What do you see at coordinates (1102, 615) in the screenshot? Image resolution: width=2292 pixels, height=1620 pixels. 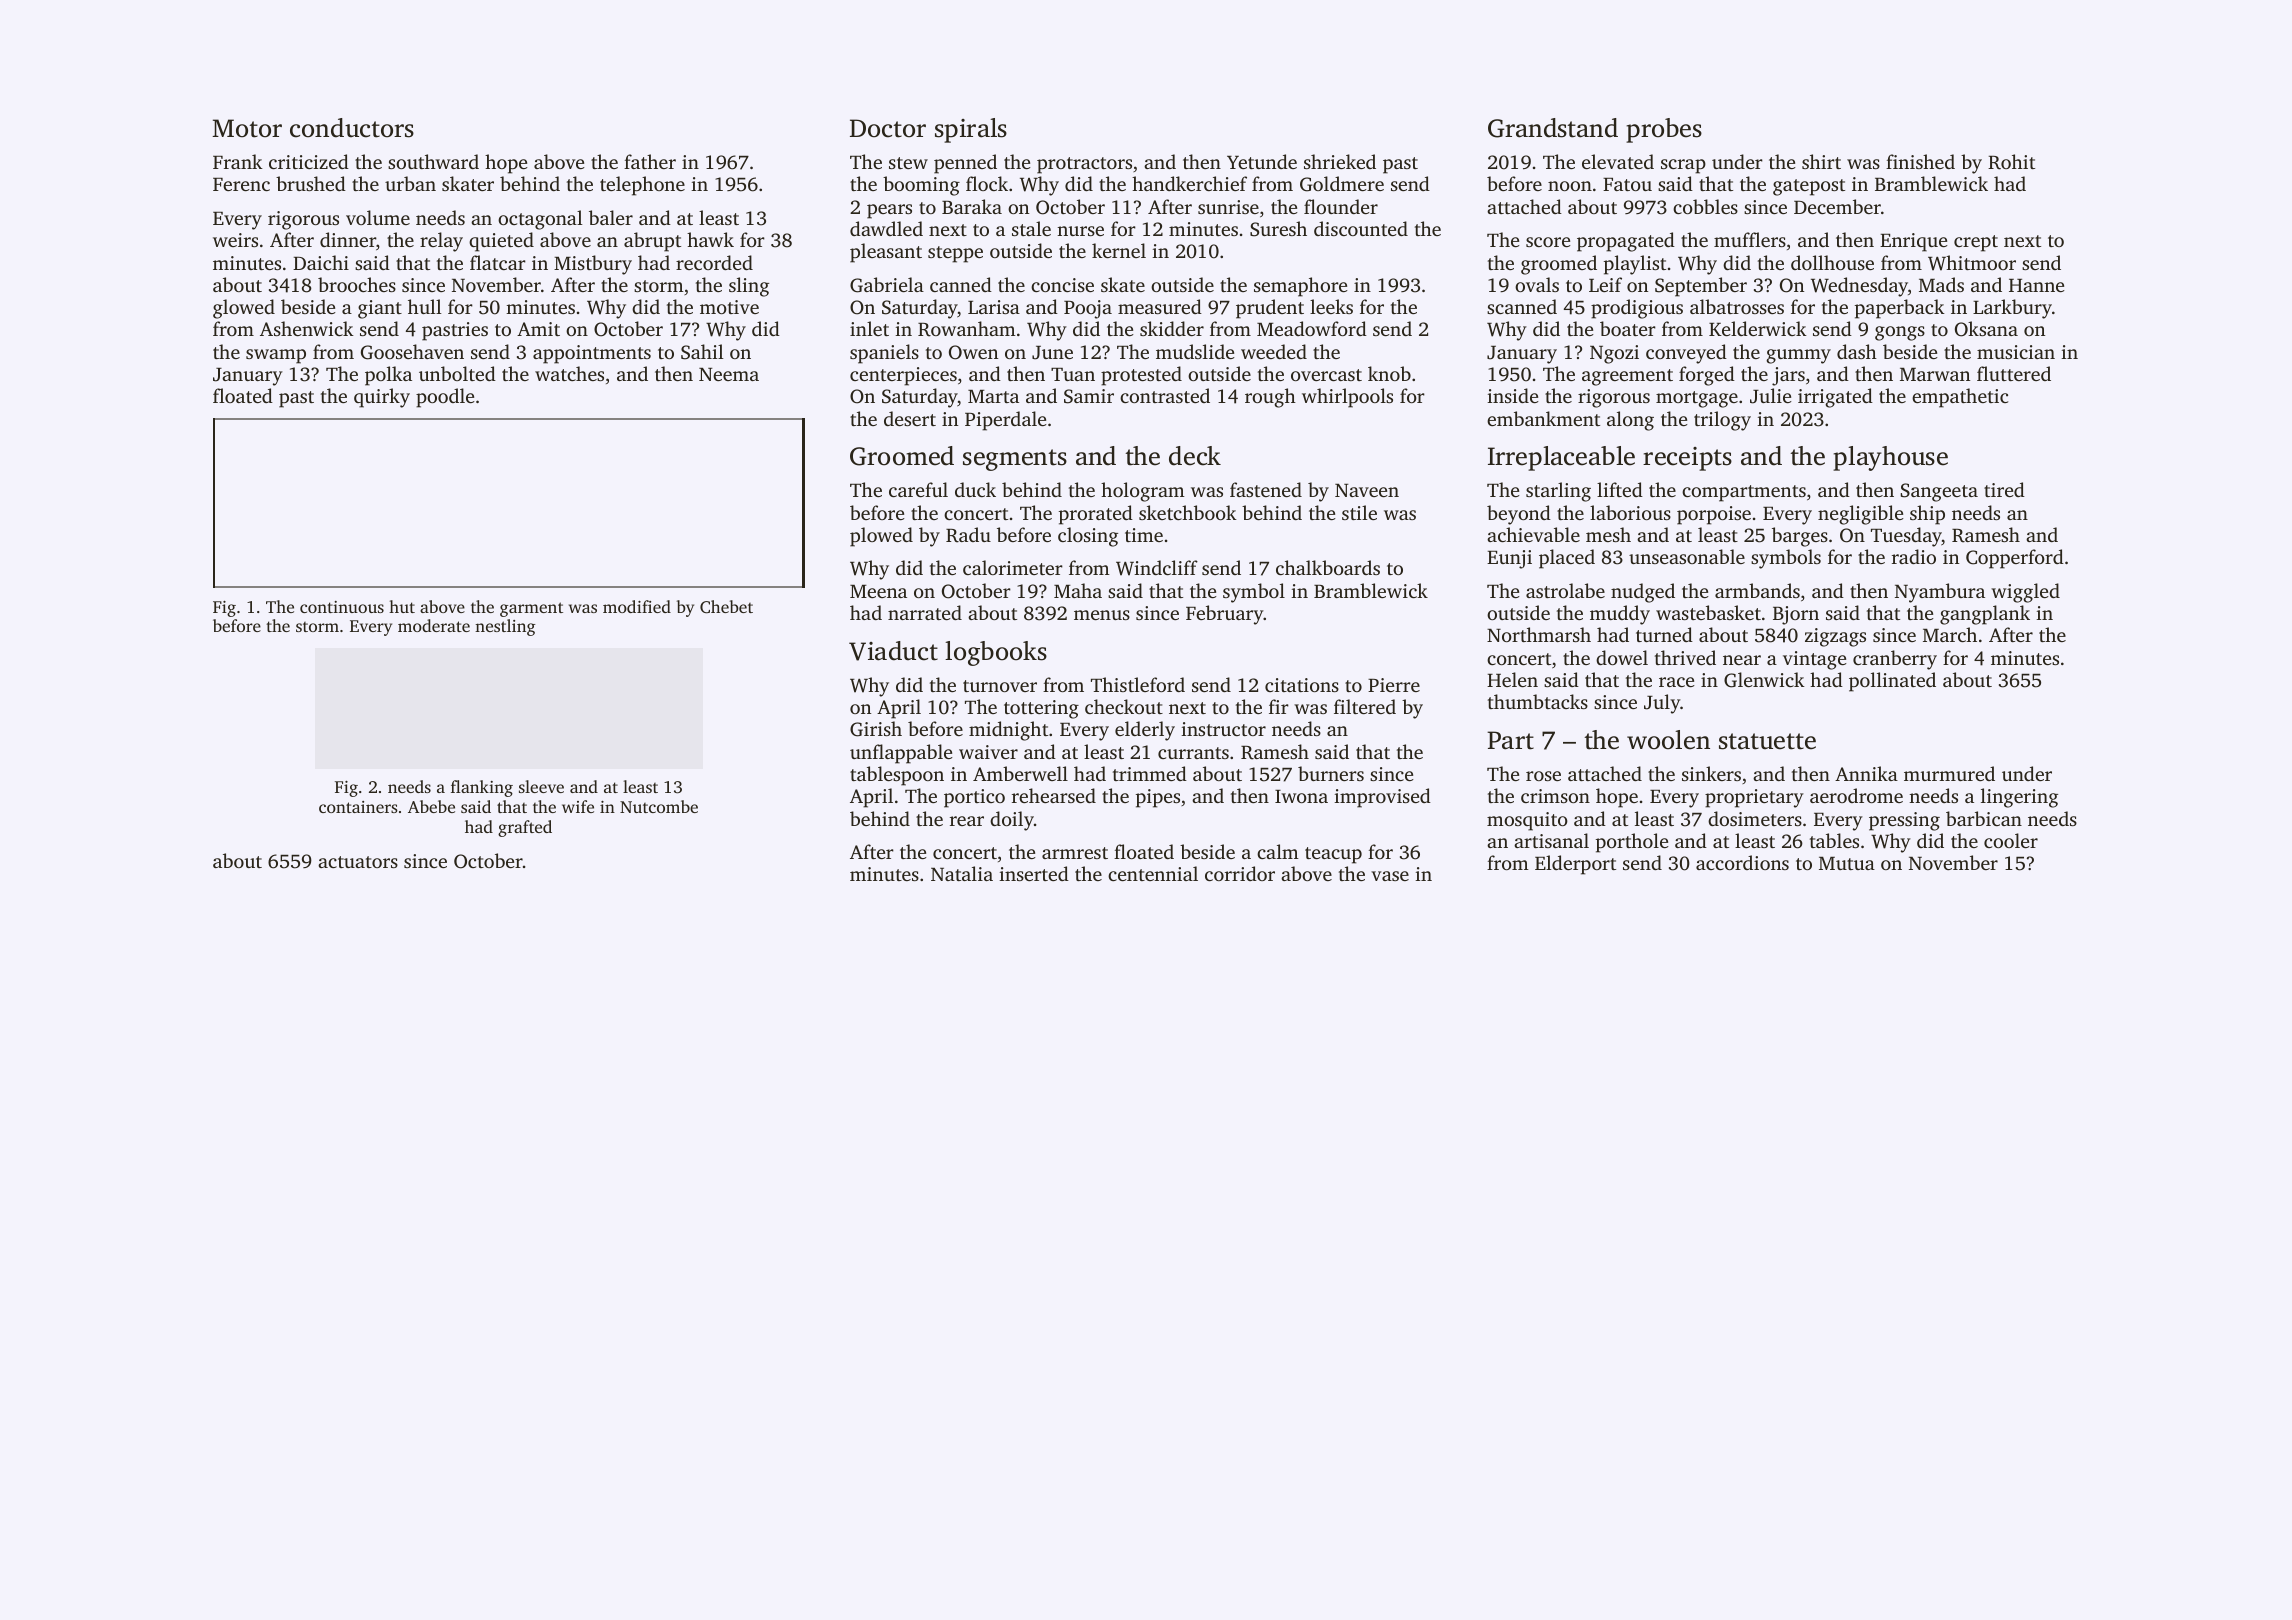 I see `menus` at bounding box center [1102, 615].
